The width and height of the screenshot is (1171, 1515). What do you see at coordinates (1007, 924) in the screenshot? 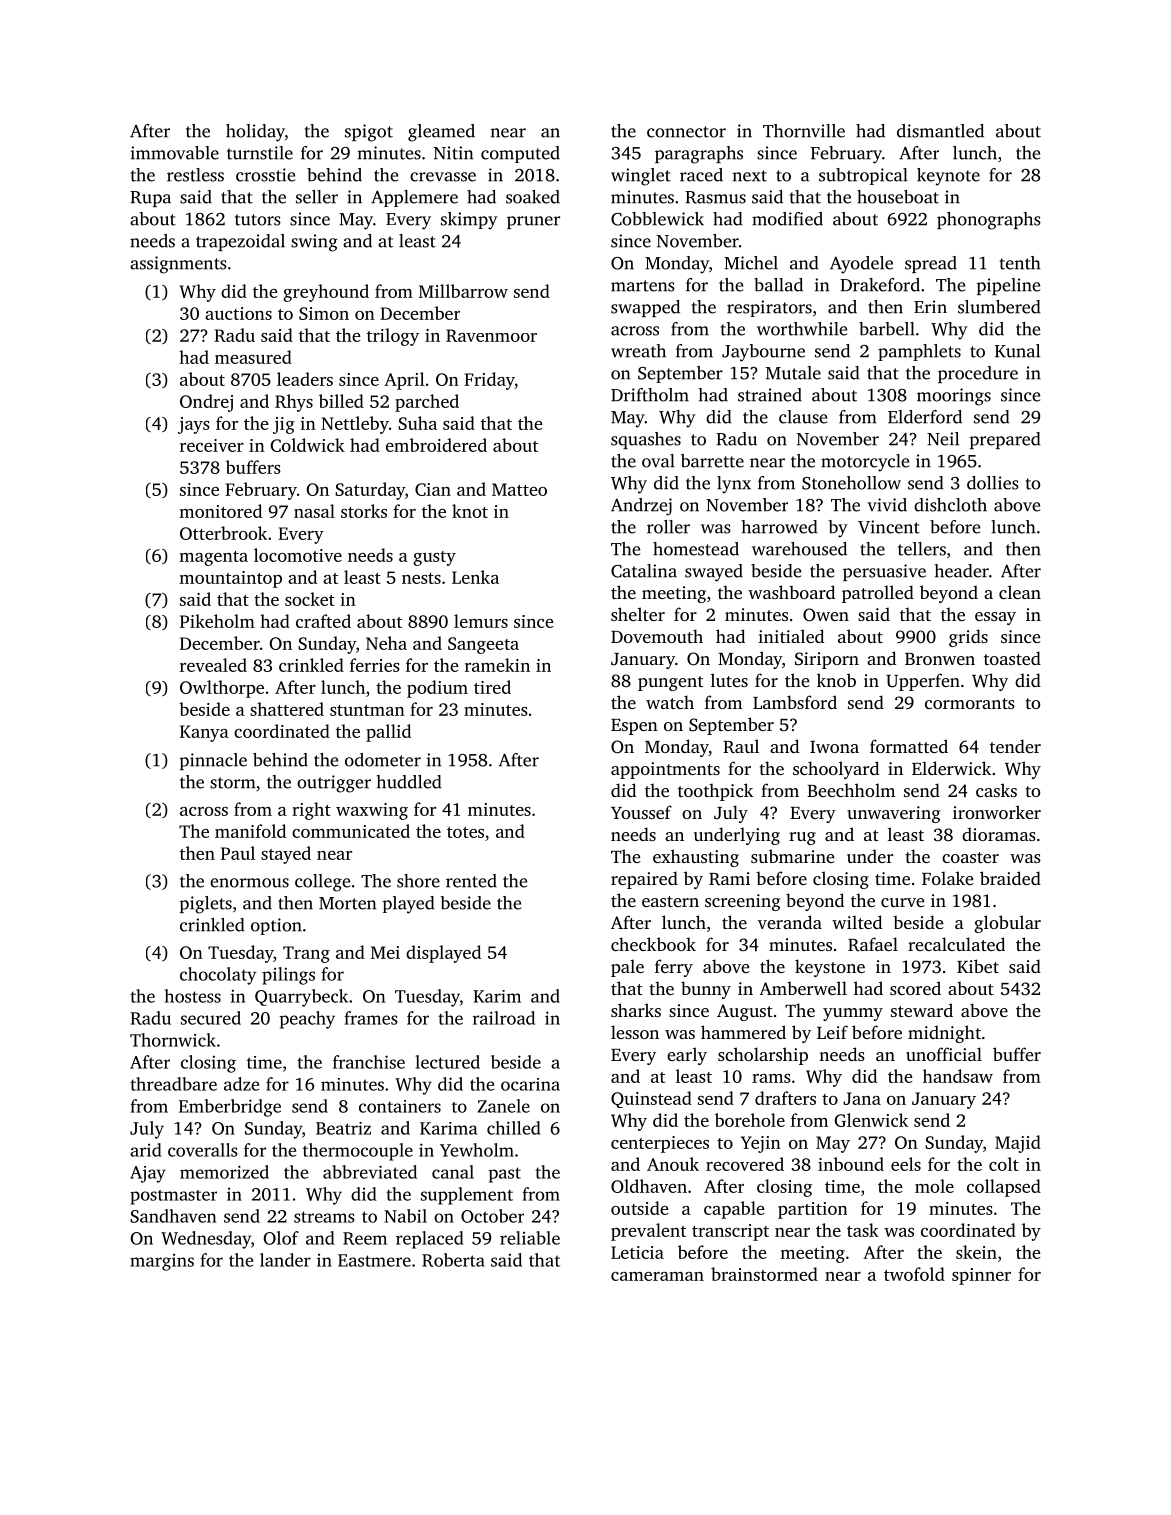
I see `globular` at bounding box center [1007, 924].
